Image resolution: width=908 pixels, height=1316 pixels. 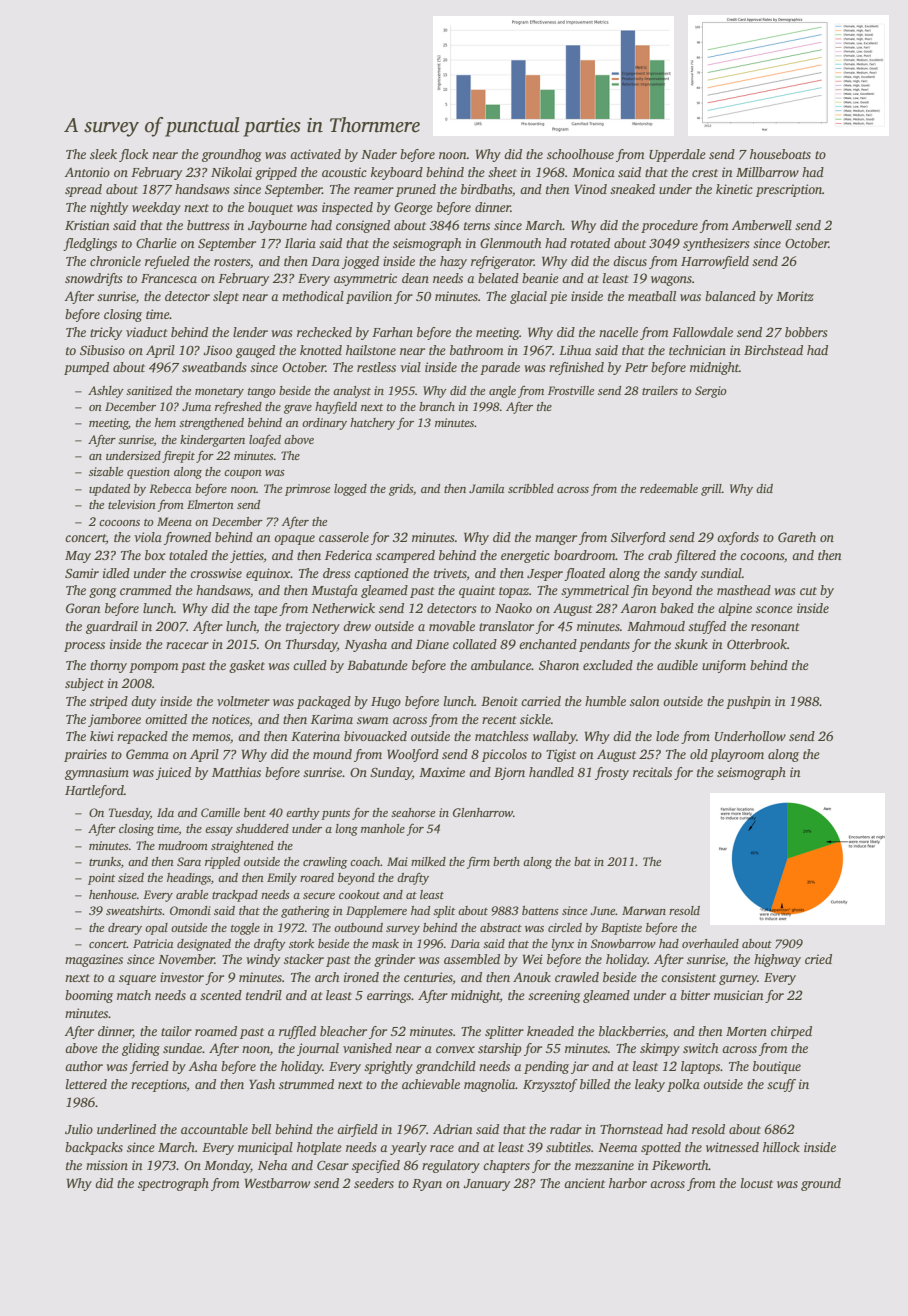 I want to click on houseboats, so click(x=780, y=154).
